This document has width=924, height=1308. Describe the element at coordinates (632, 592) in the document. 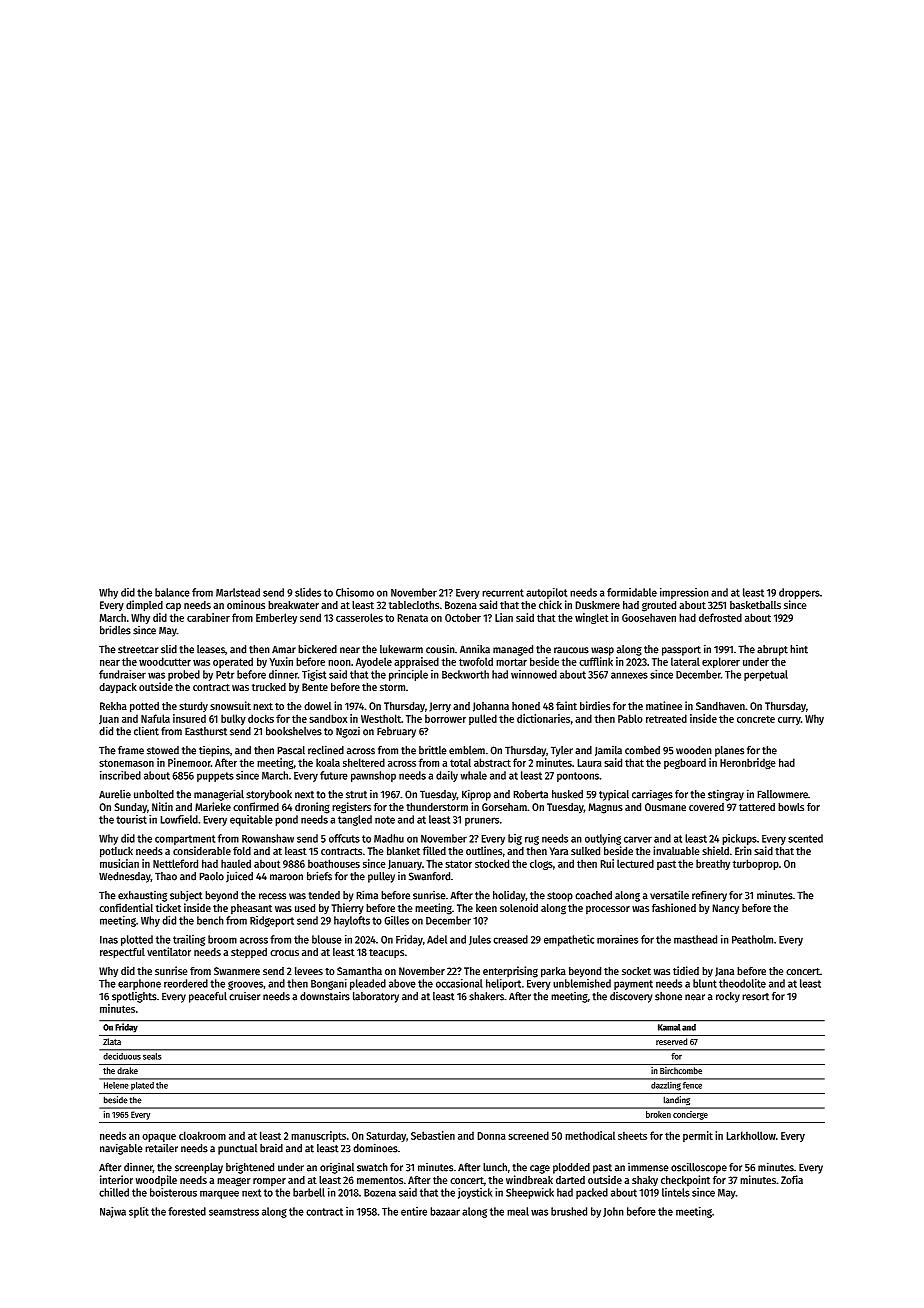

I see `formidable` at that location.
